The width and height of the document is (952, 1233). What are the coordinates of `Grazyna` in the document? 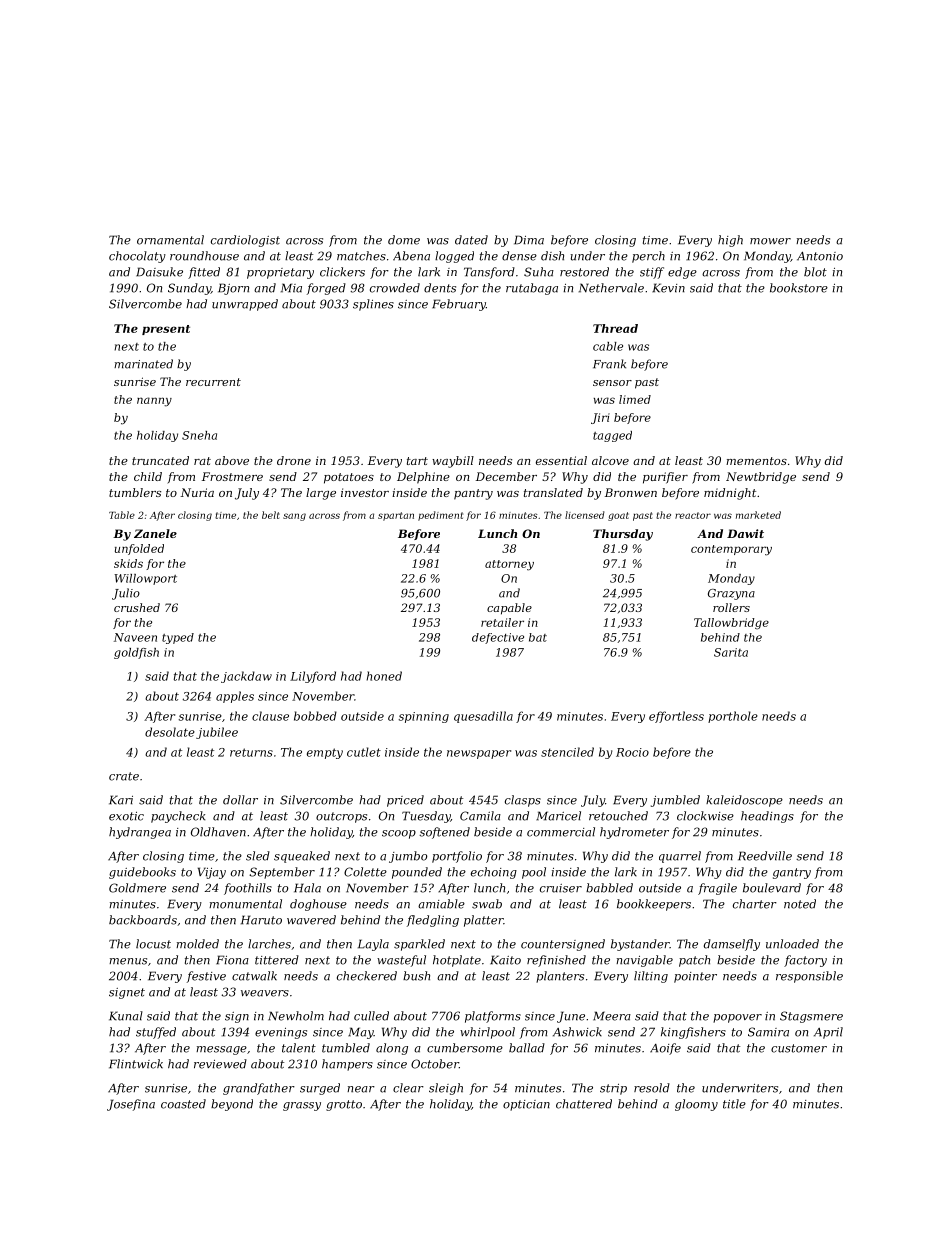 It's located at (731, 594).
